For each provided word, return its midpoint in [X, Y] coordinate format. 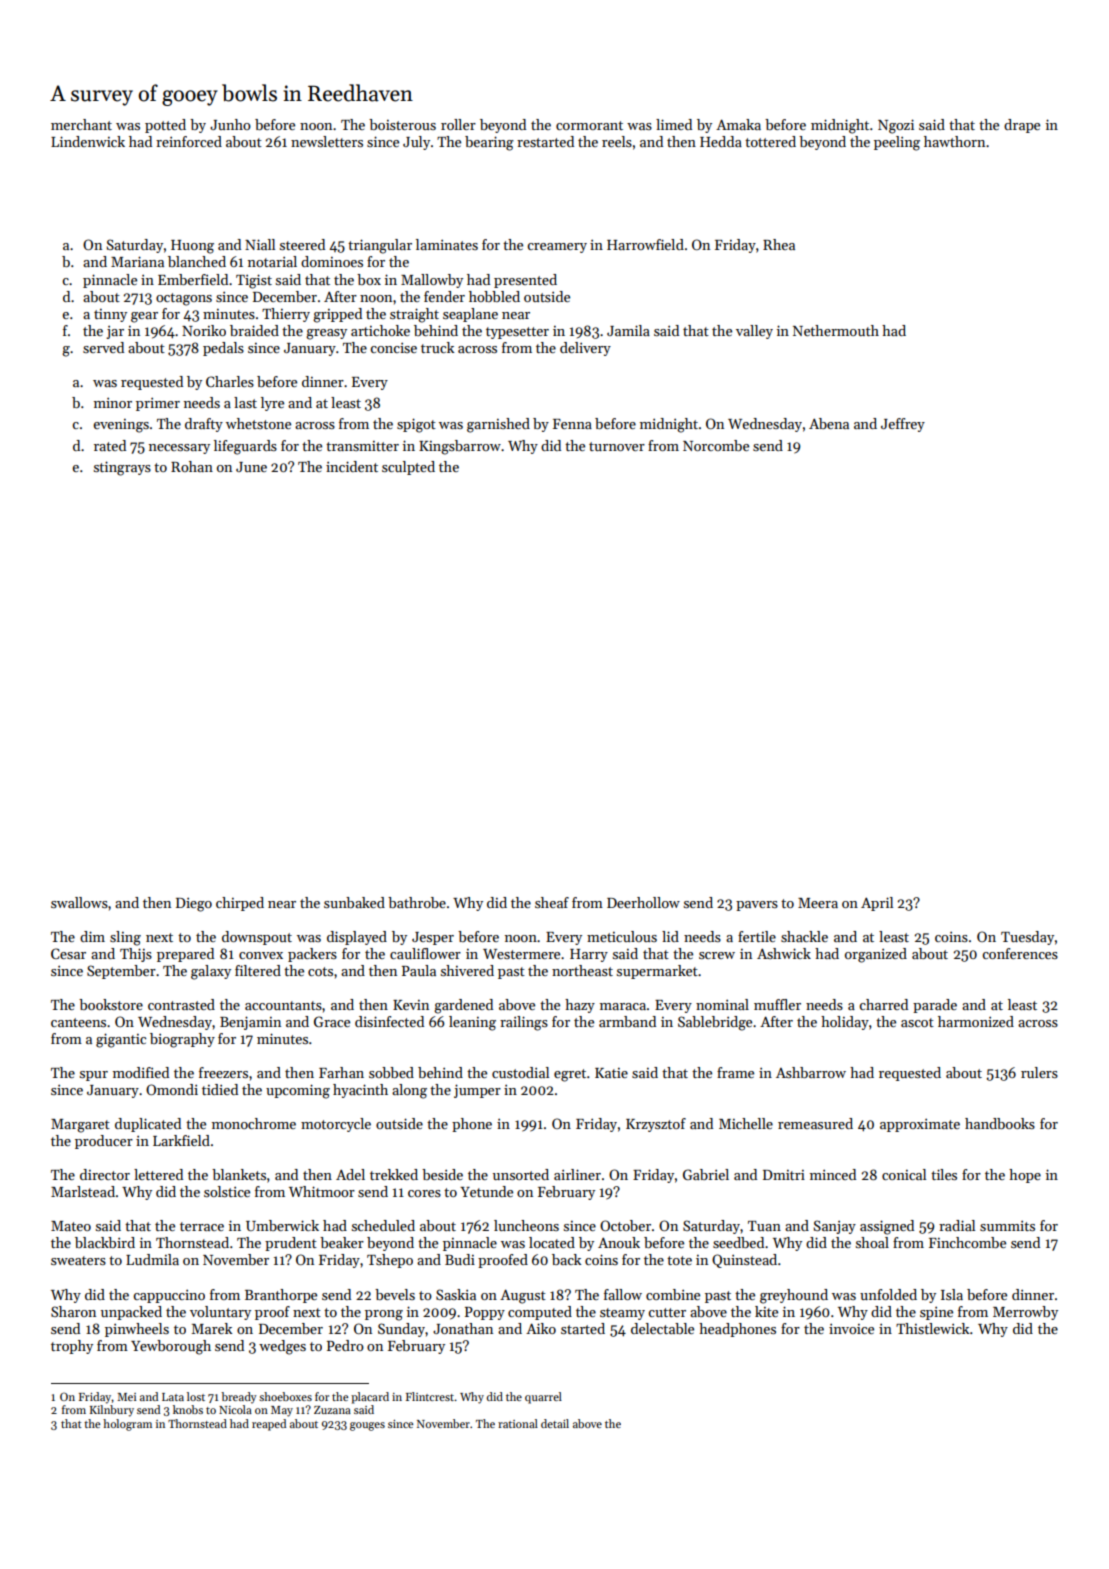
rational [518, 1423]
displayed [357, 938]
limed [674, 124]
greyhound [794, 1296]
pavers [757, 906]
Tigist [254, 281]
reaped [269, 1425]
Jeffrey [903, 425]
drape [1022, 126]
